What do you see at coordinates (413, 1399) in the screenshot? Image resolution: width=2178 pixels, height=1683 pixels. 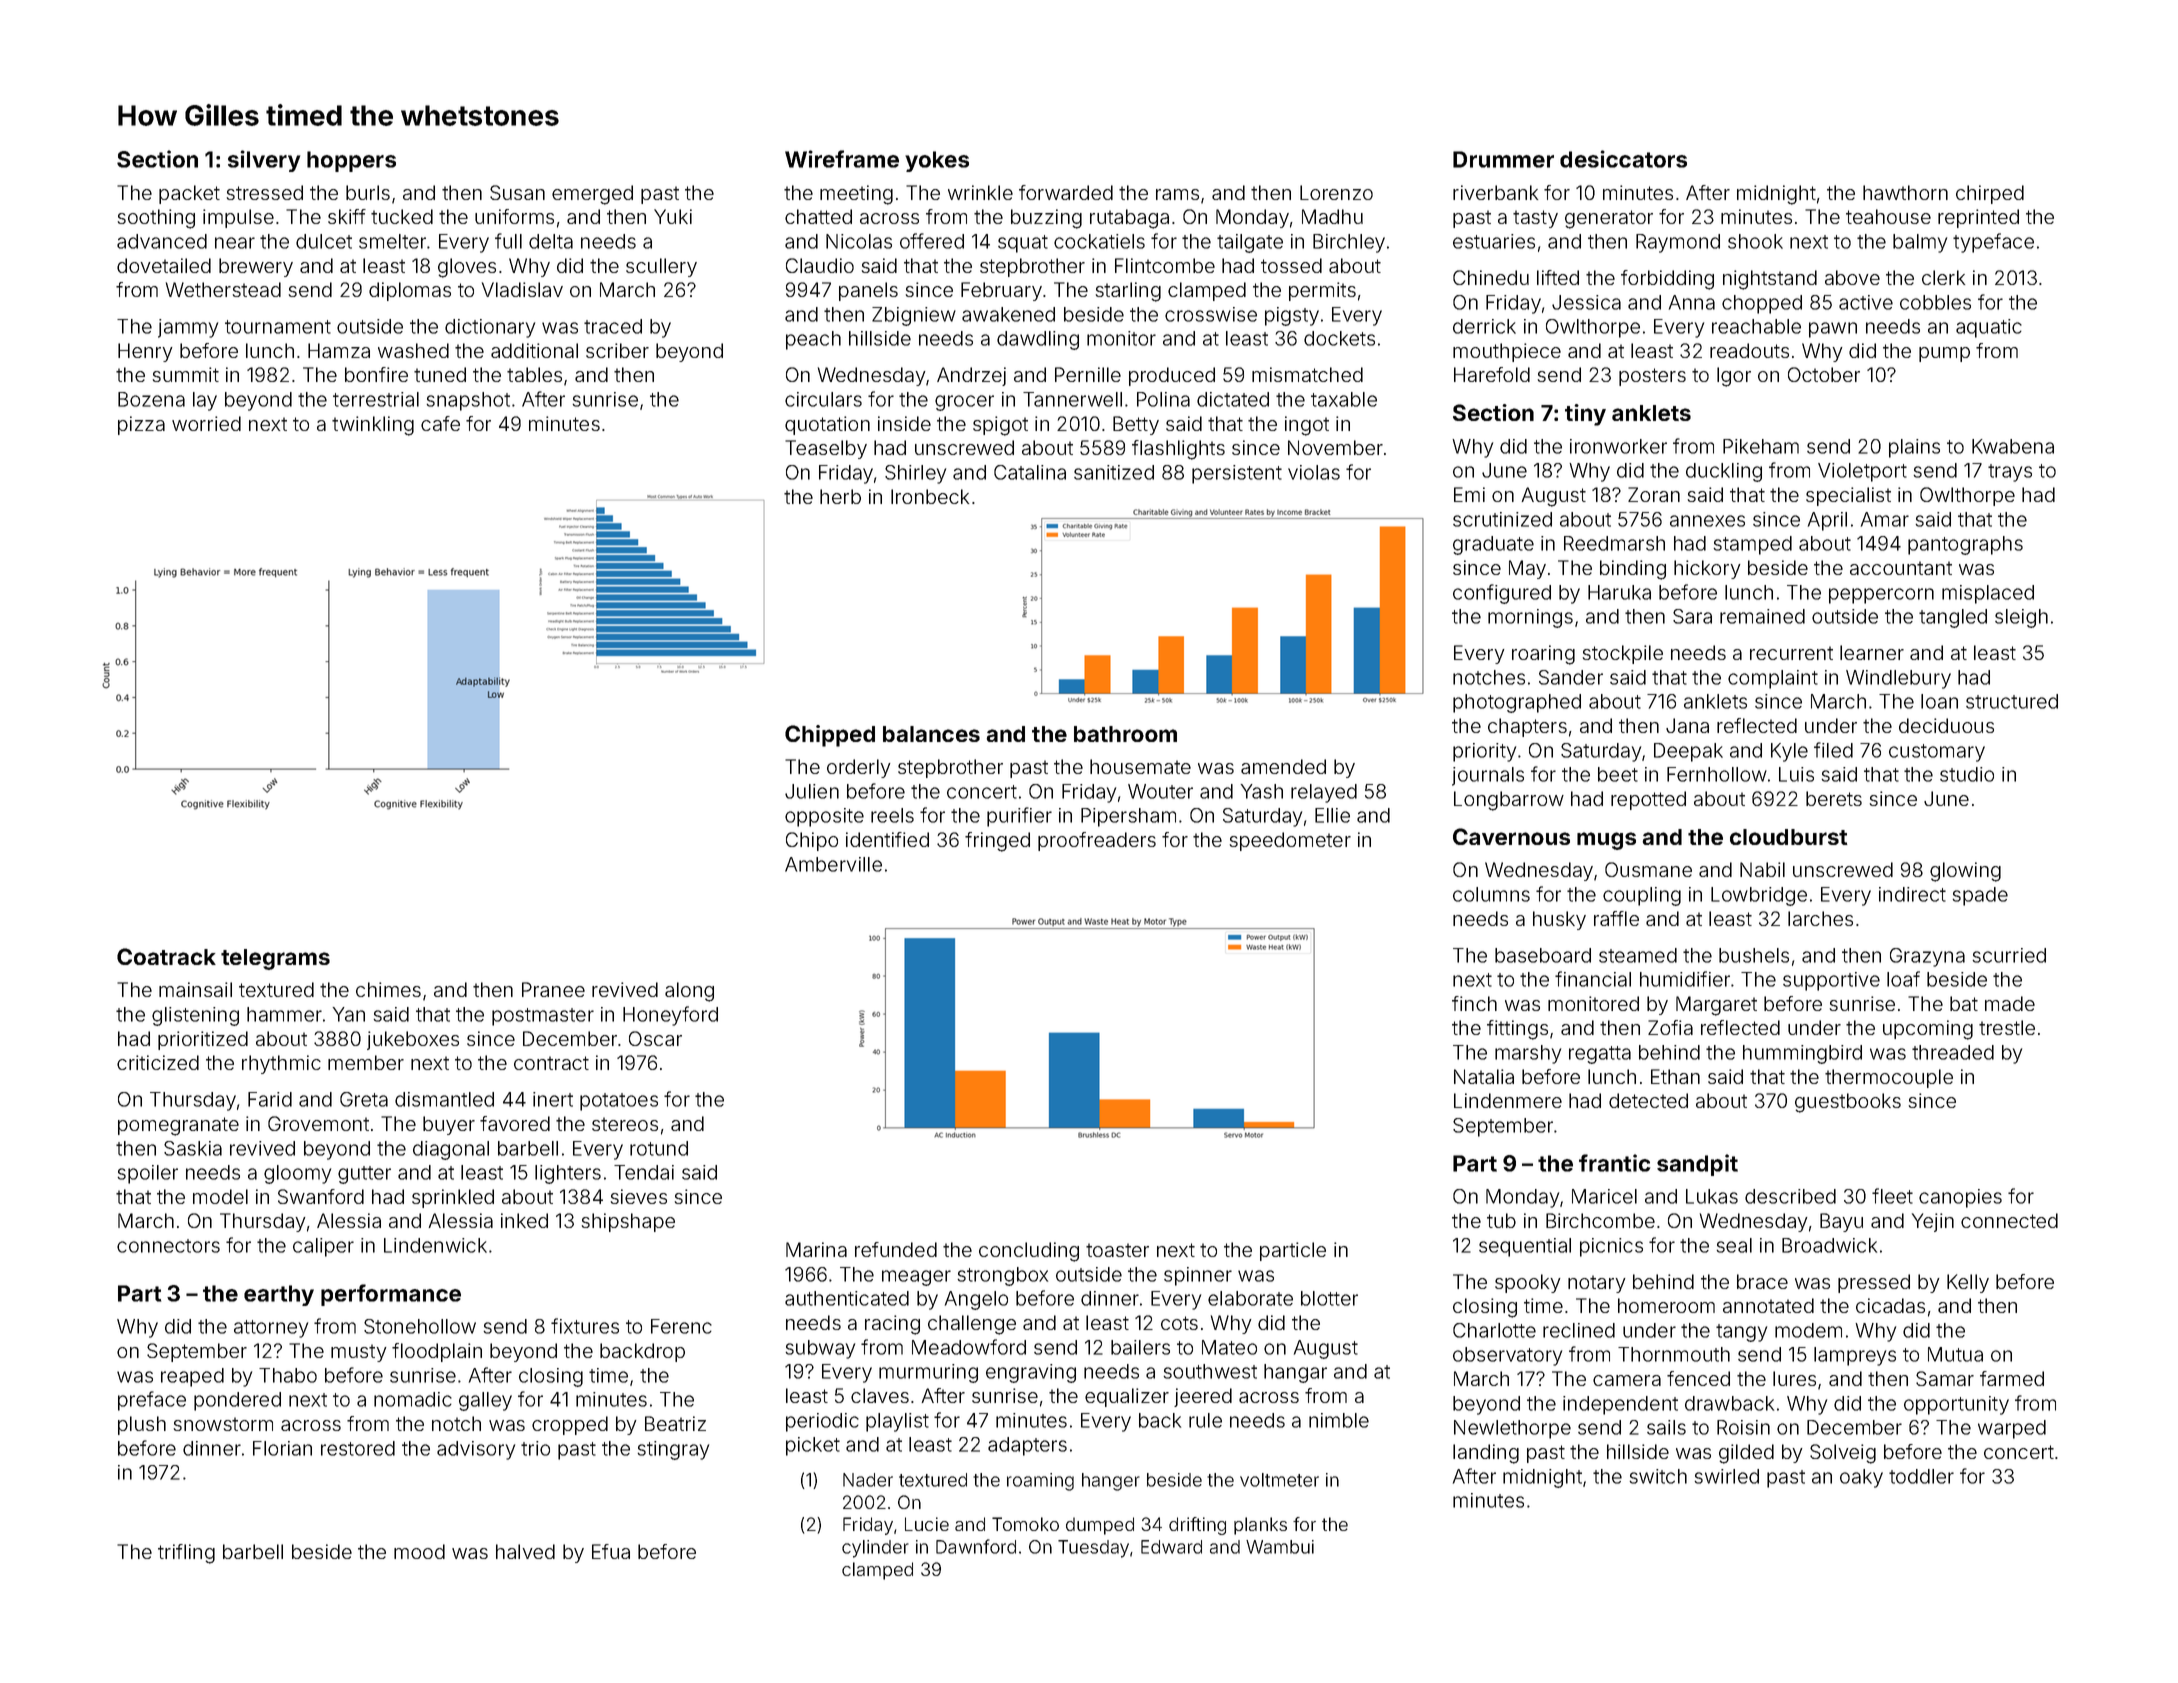 I see `nomadic` at bounding box center [413, 1399].
